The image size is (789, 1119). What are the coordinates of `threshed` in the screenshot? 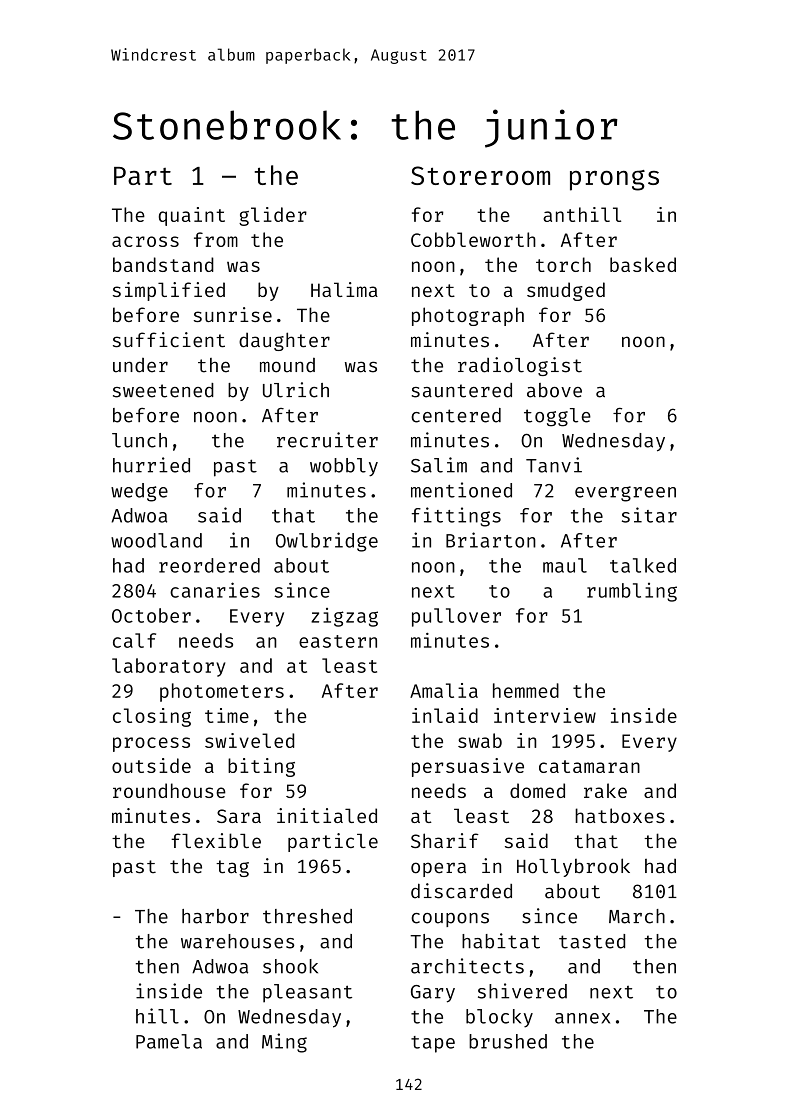 It's located at (307, 916).
